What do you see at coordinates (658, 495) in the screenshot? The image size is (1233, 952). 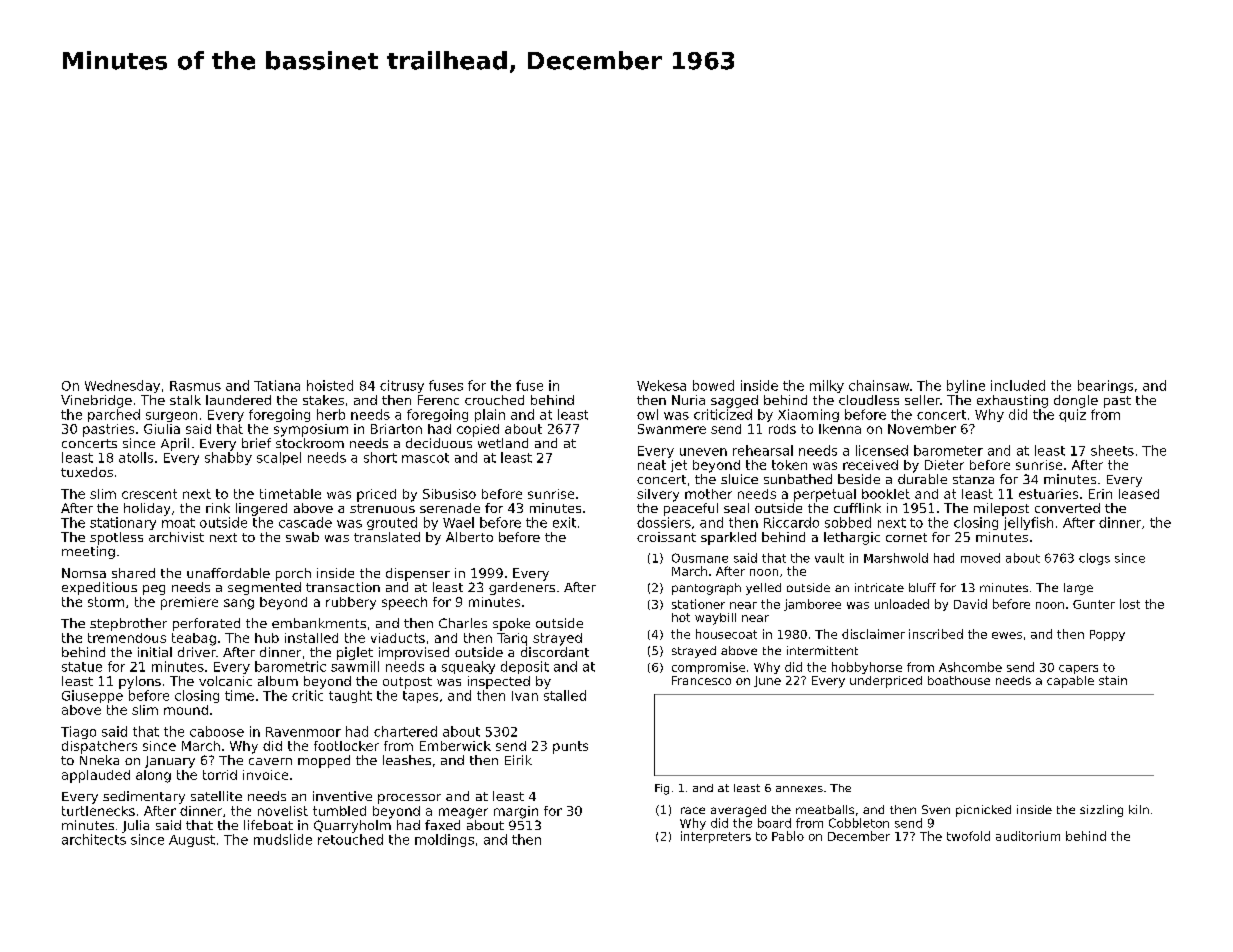 I see `silvery` at bounding box center [658, 495].
